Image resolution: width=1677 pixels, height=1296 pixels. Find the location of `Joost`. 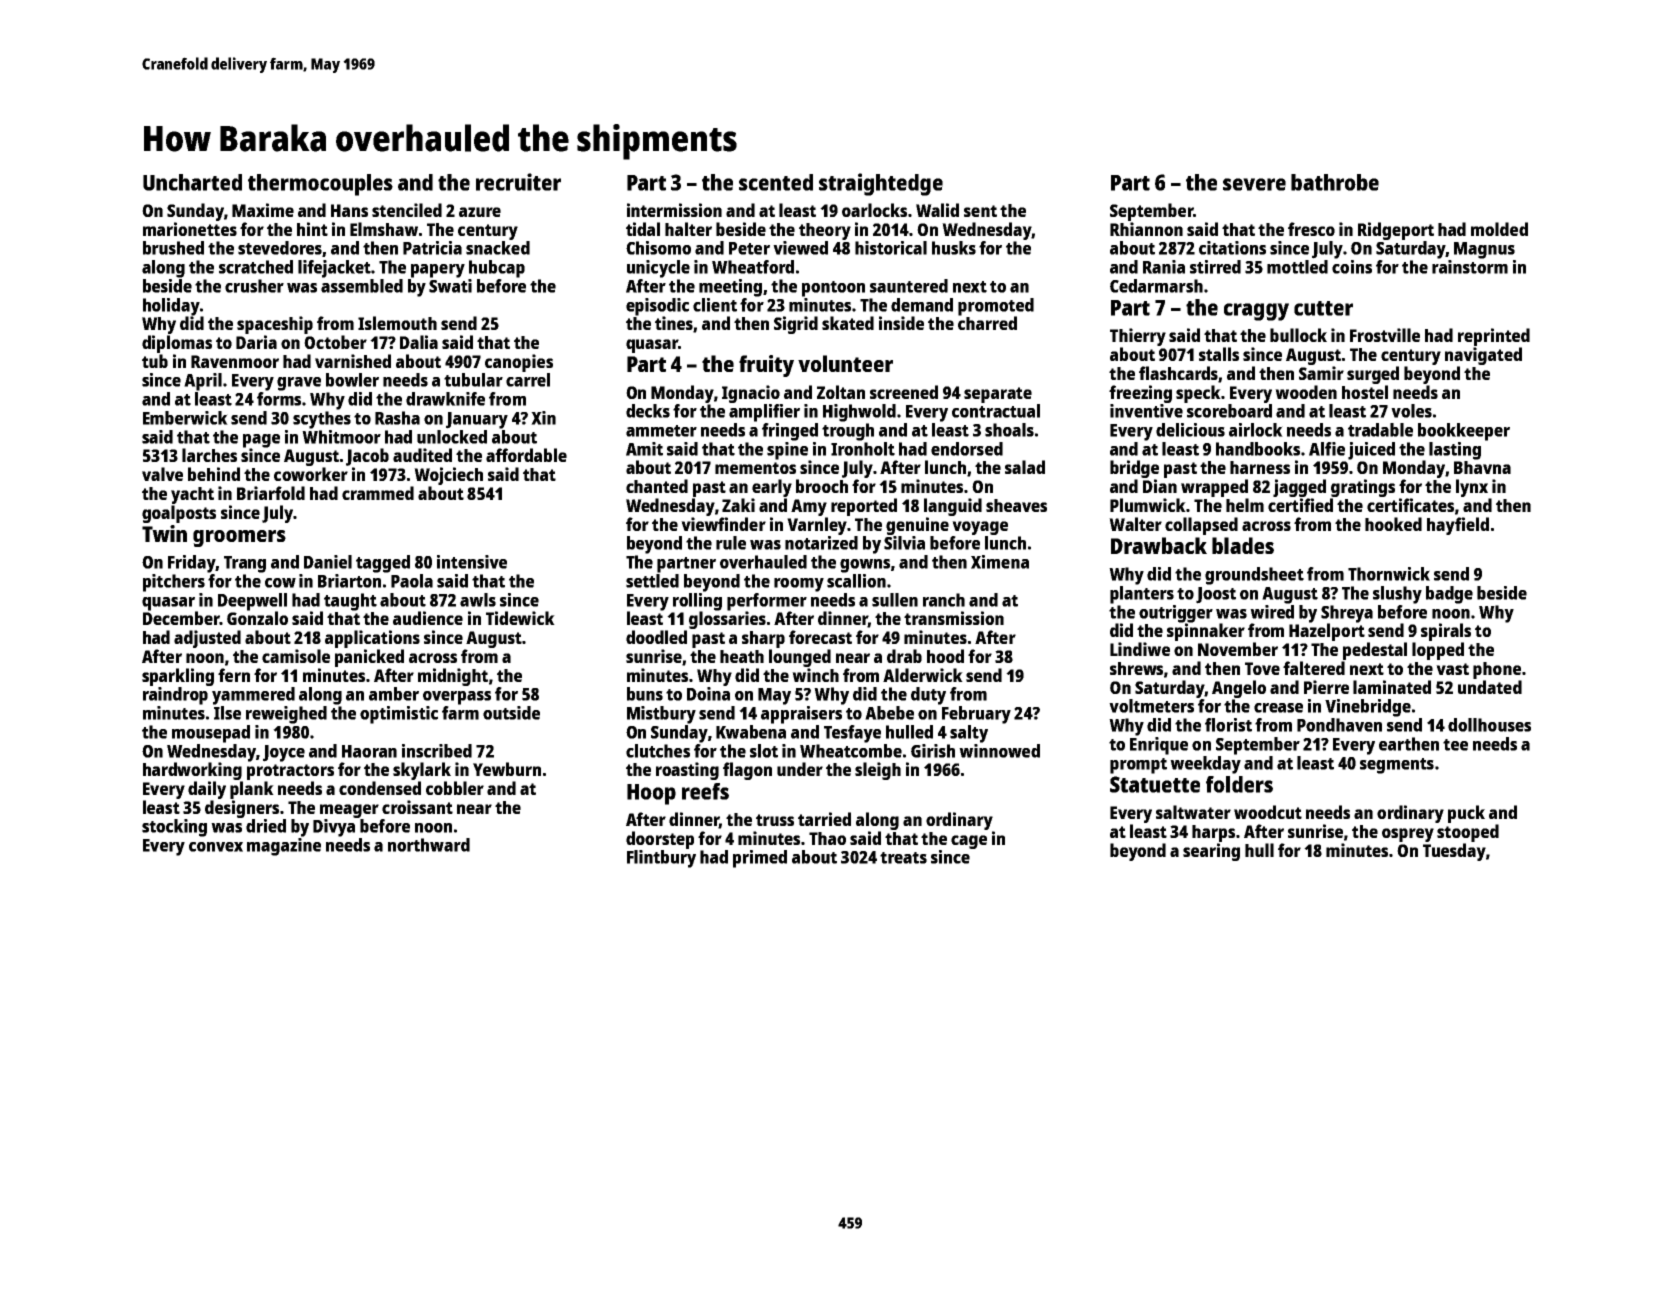

Joost is located at coordinates (1216, 595).
